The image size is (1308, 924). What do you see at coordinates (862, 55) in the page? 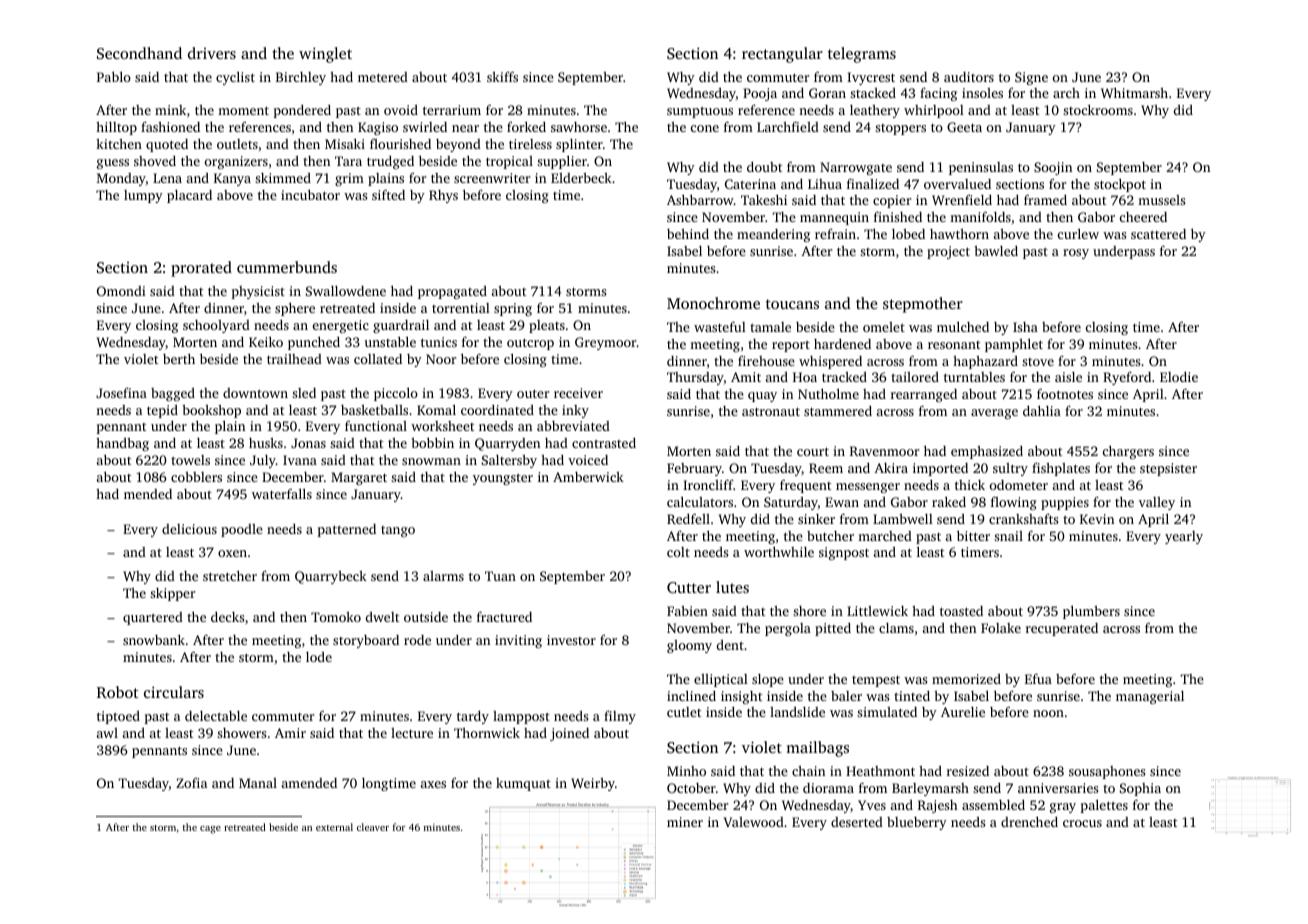
I see `telegrams` at bounding box center [862, 55].
